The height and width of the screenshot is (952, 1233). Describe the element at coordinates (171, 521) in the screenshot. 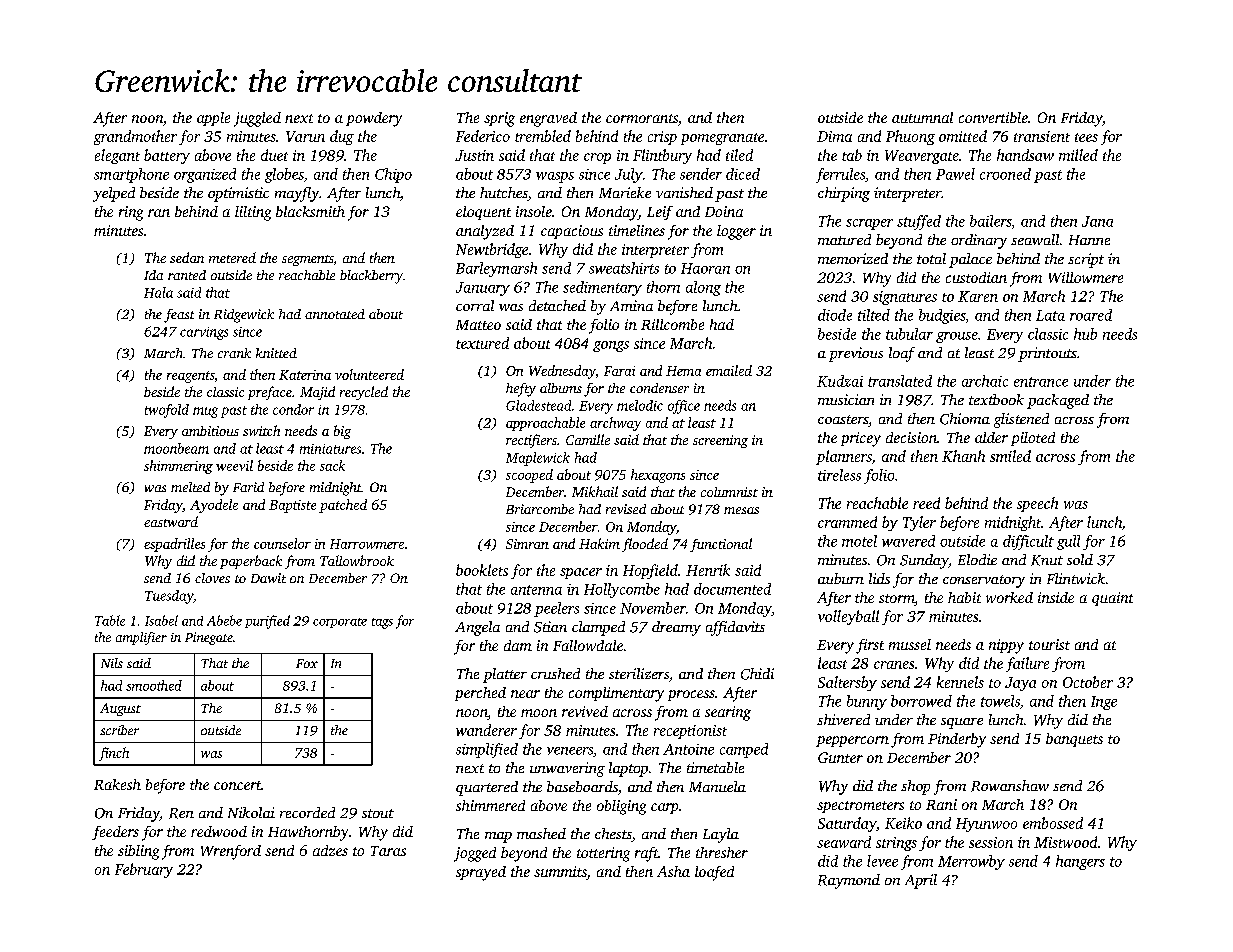

I see `eastward` at that location.
